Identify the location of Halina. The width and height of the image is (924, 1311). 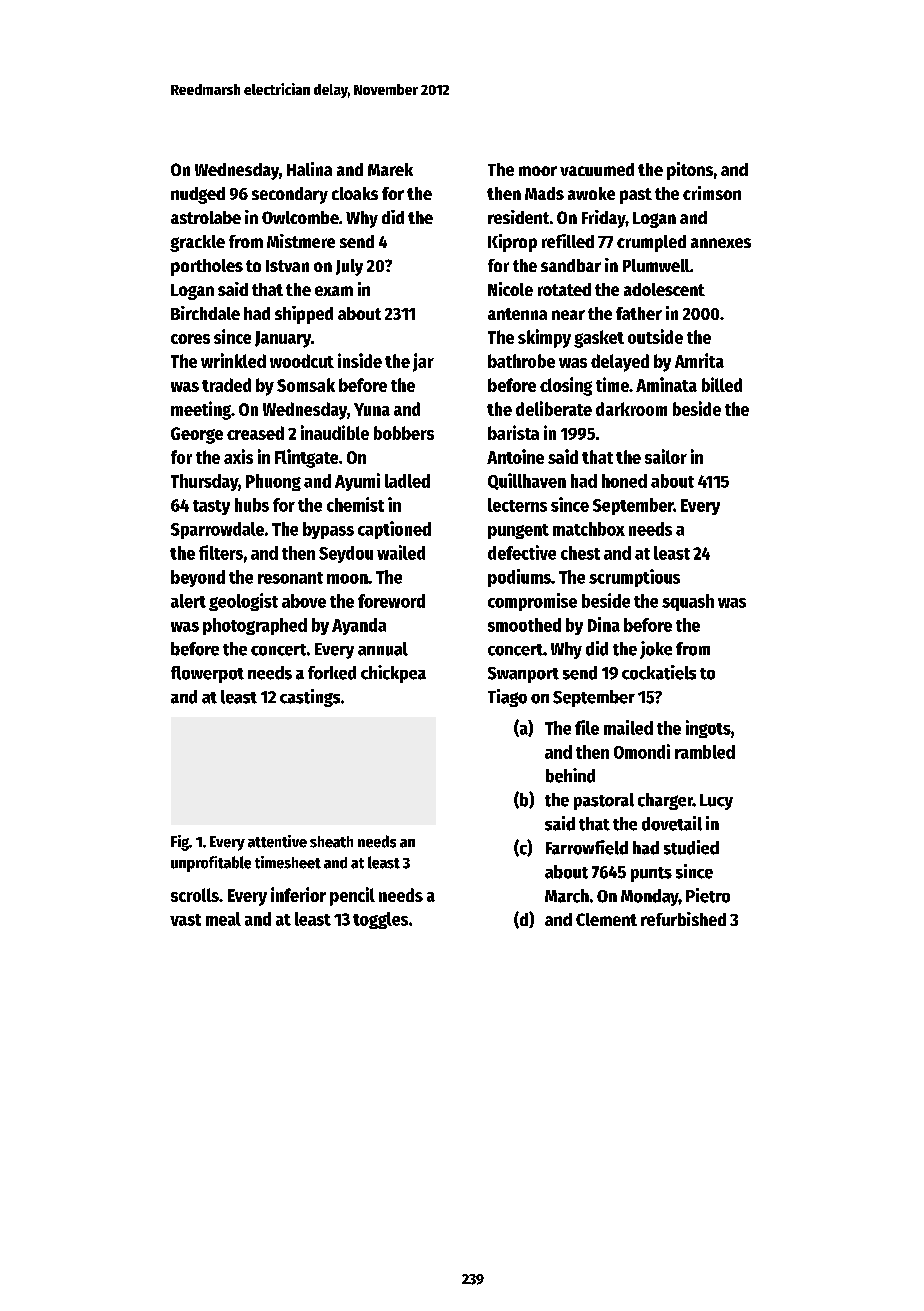
(309, 169).
